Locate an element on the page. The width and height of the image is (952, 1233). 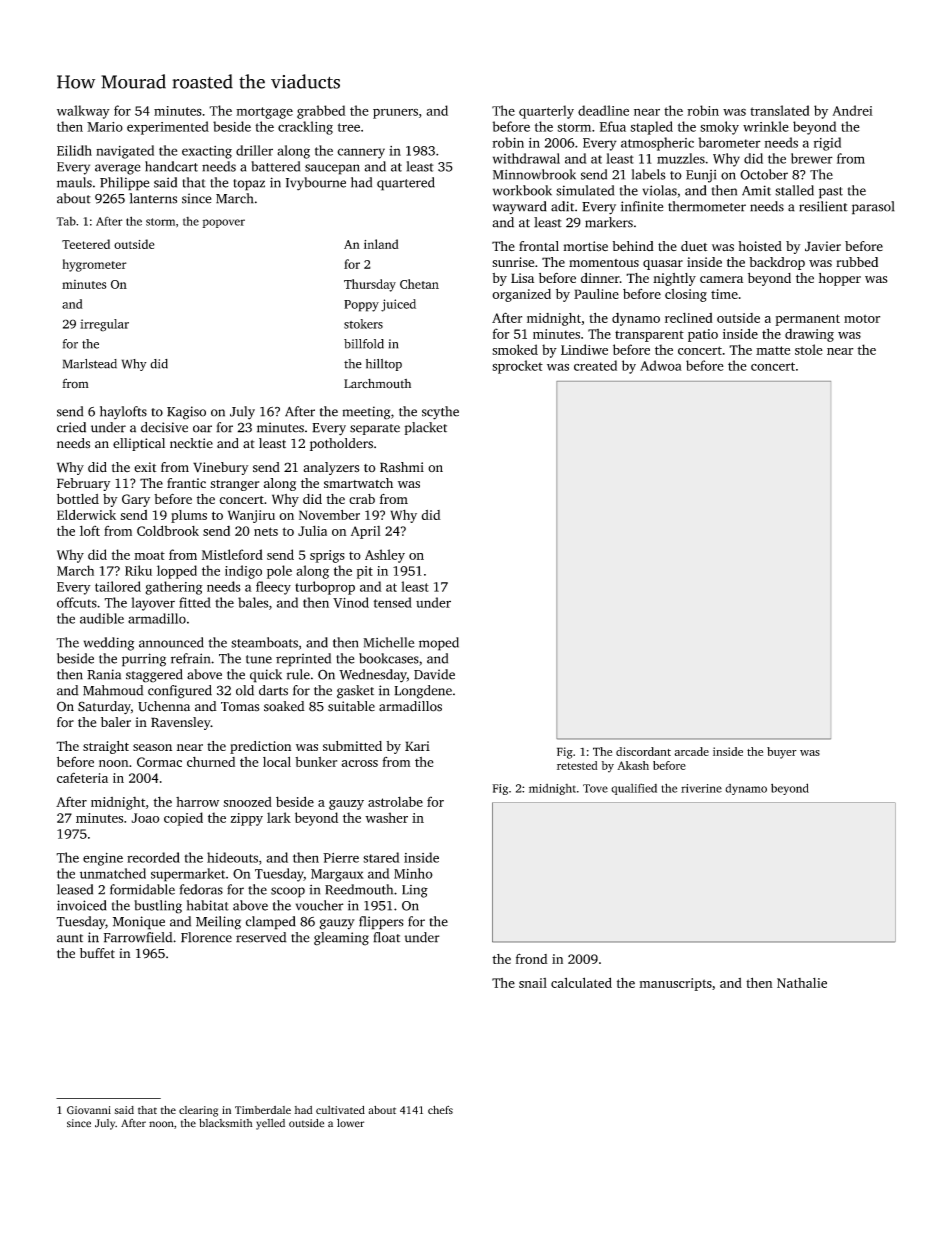
motor is located at coordinates (862, 318).
